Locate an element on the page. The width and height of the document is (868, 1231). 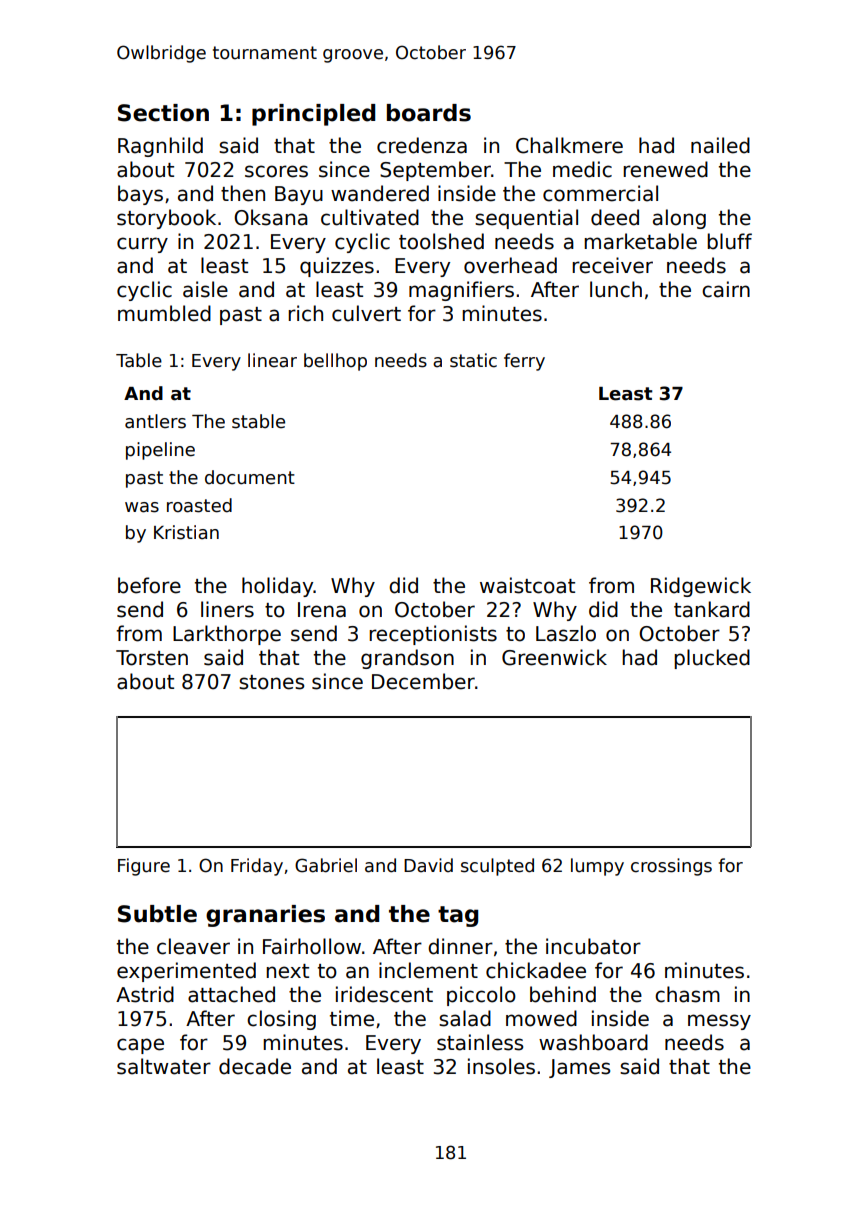
next is located at coordinates (287, 971).
